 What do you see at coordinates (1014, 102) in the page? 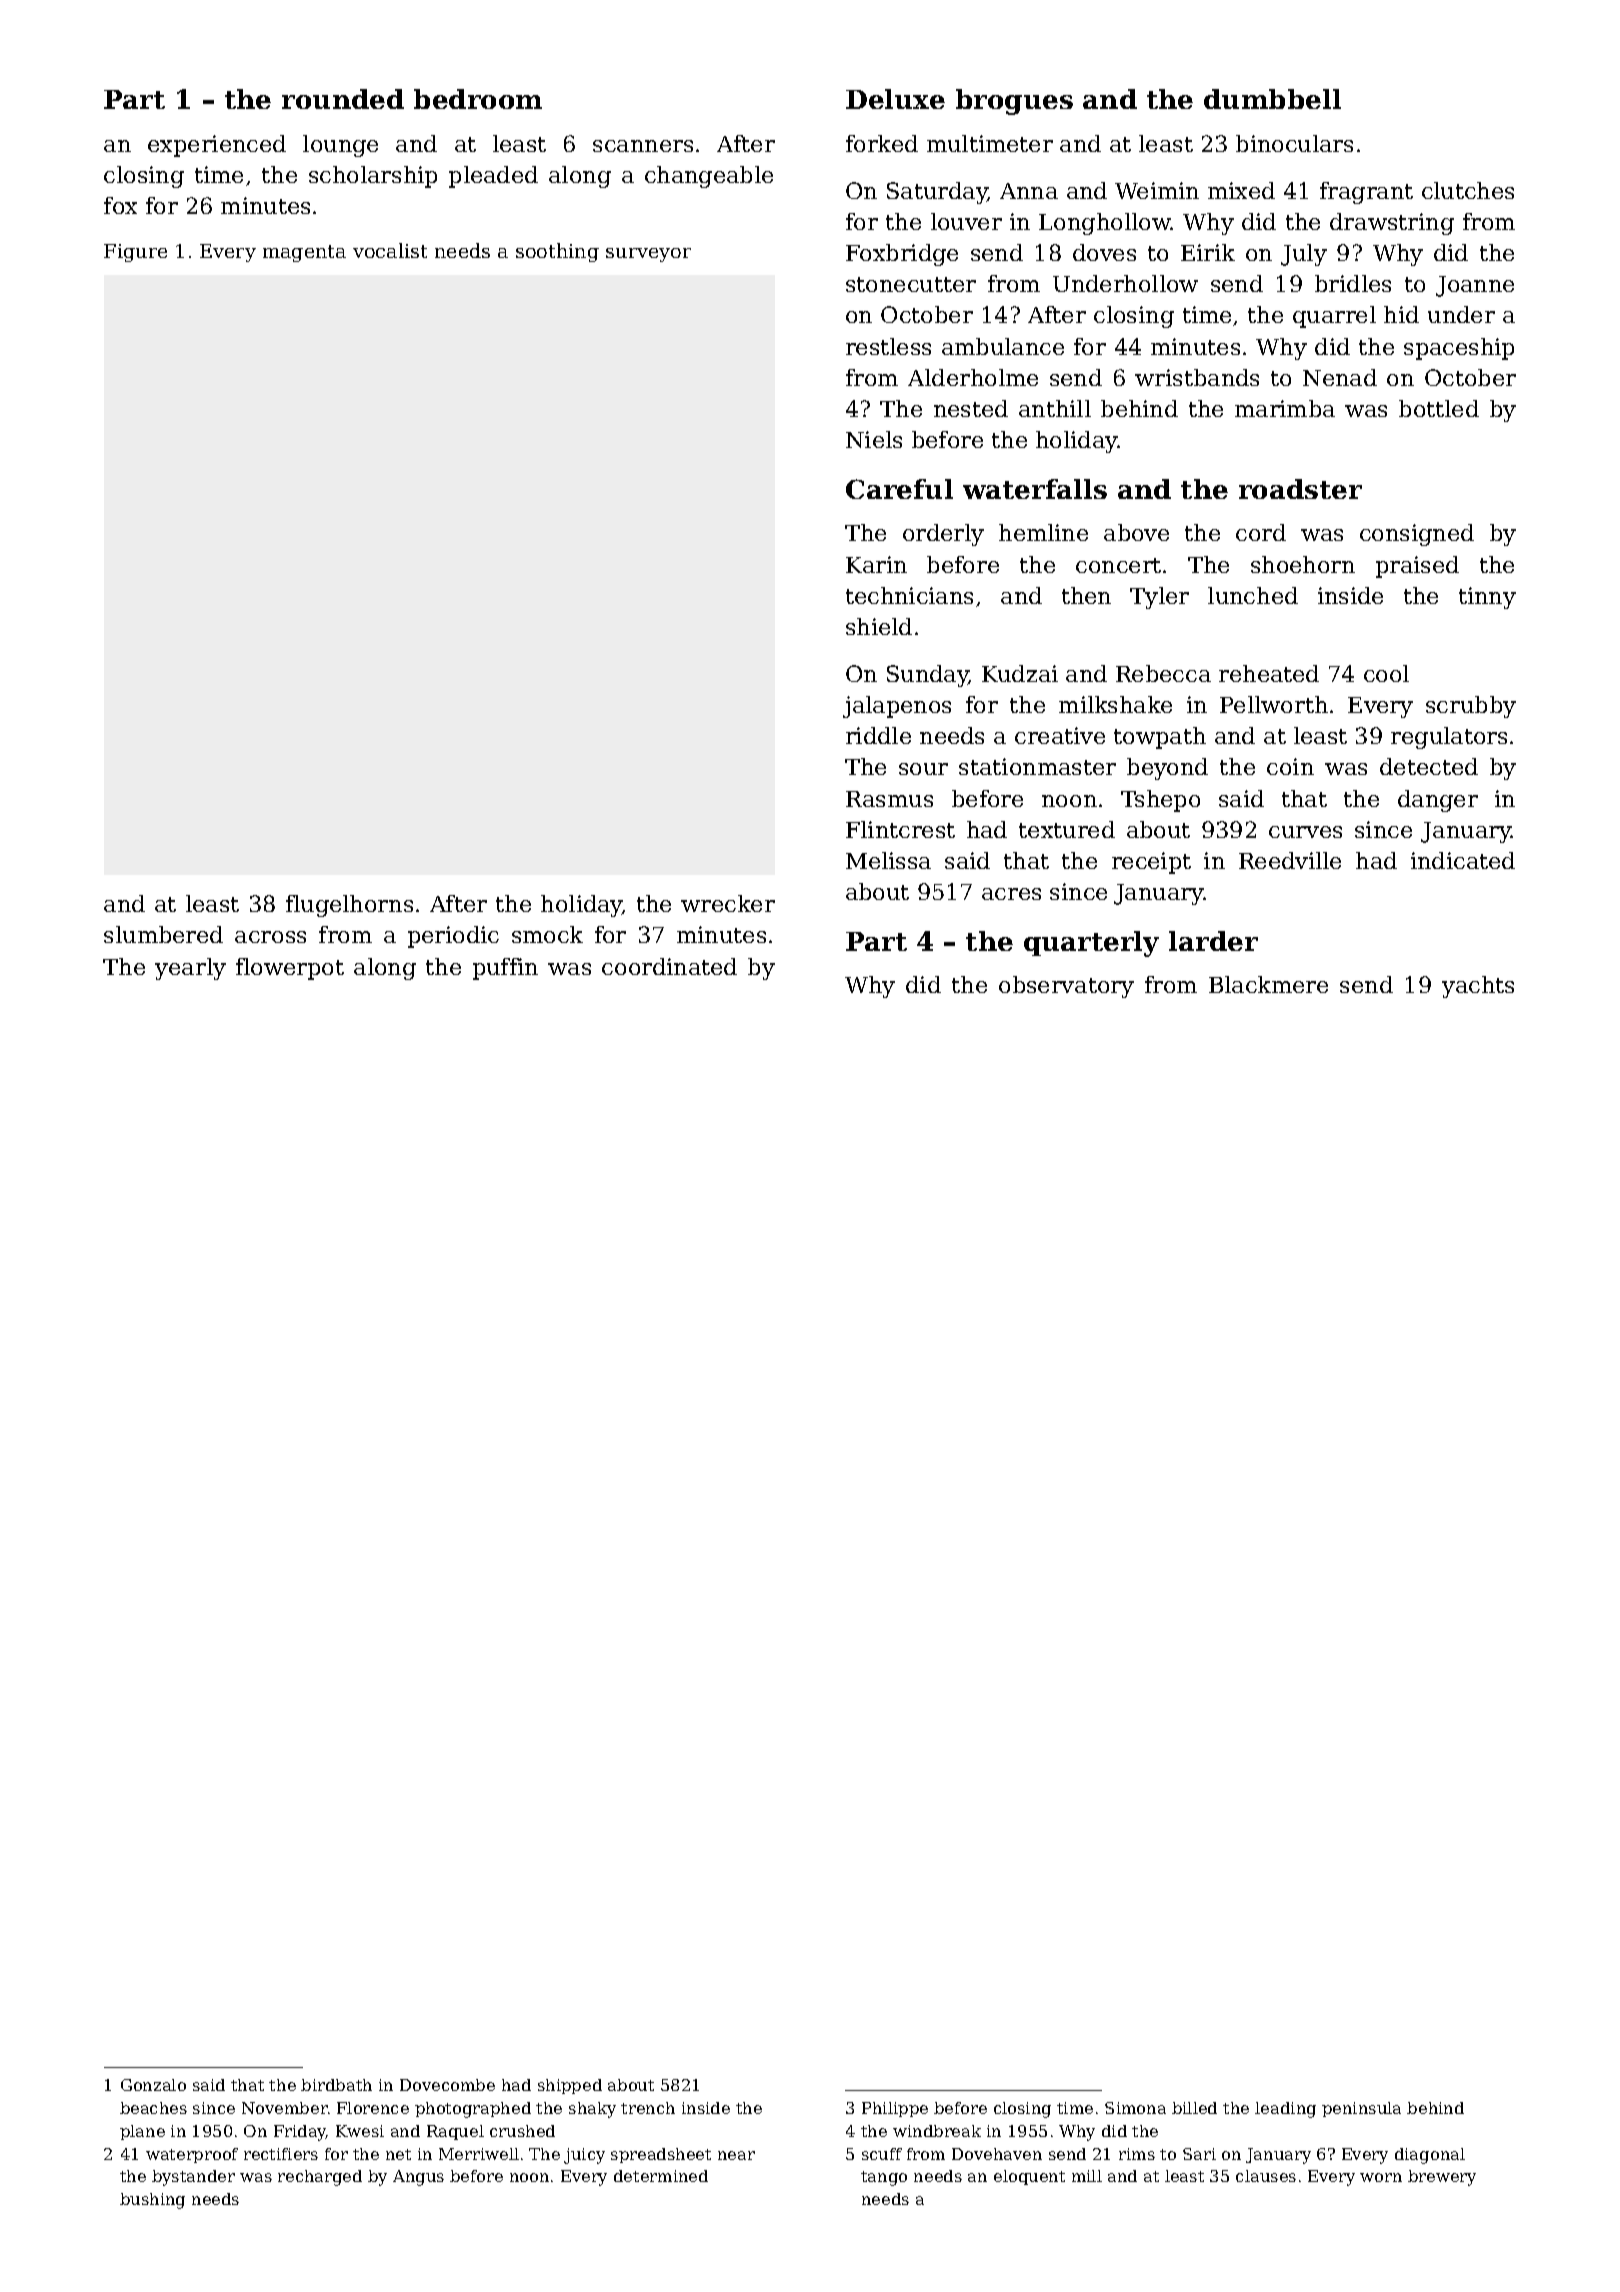
I see `brogues` at bounding box center [1014, 102].
